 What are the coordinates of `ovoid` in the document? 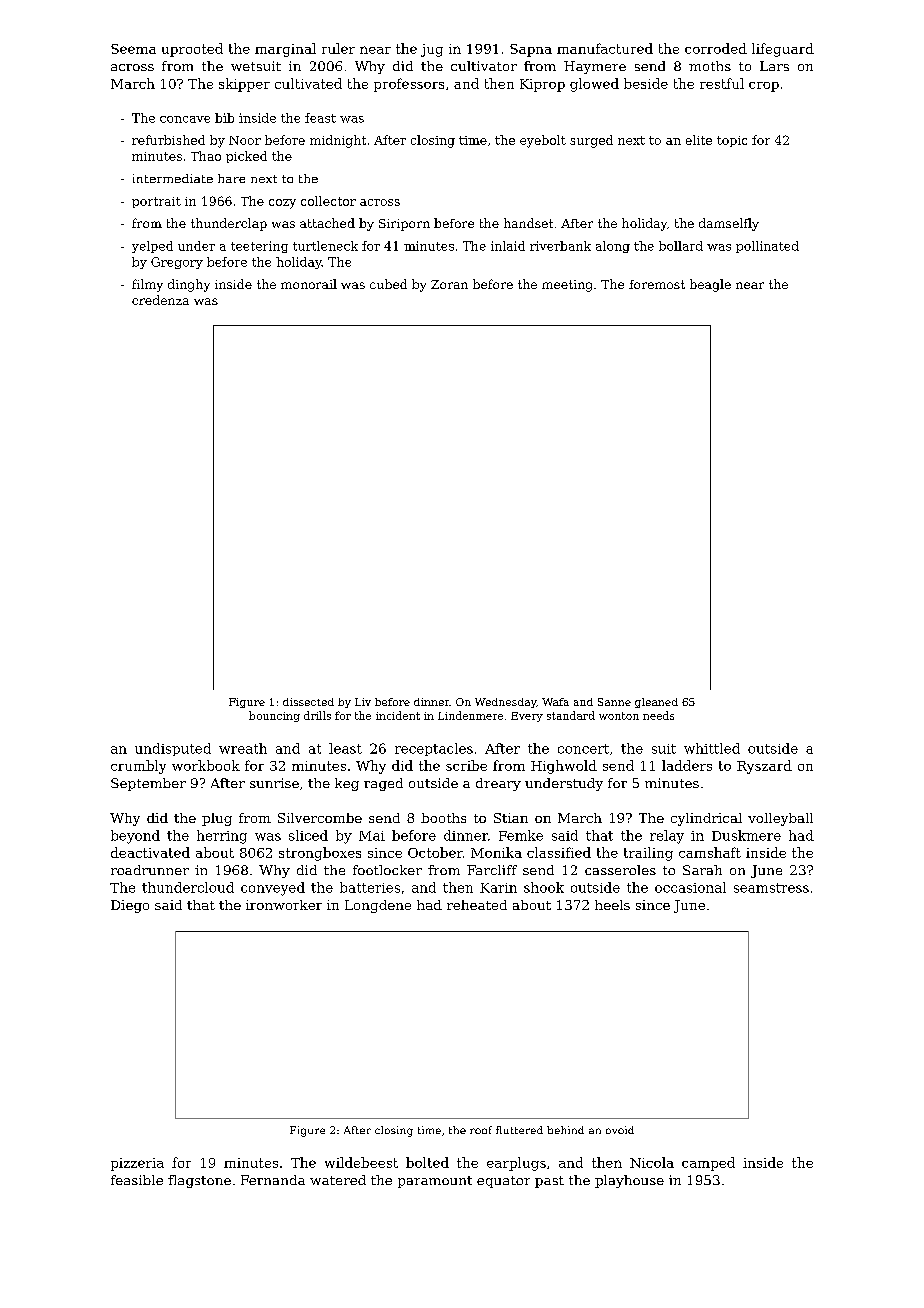 It's located at (620, 1130).
